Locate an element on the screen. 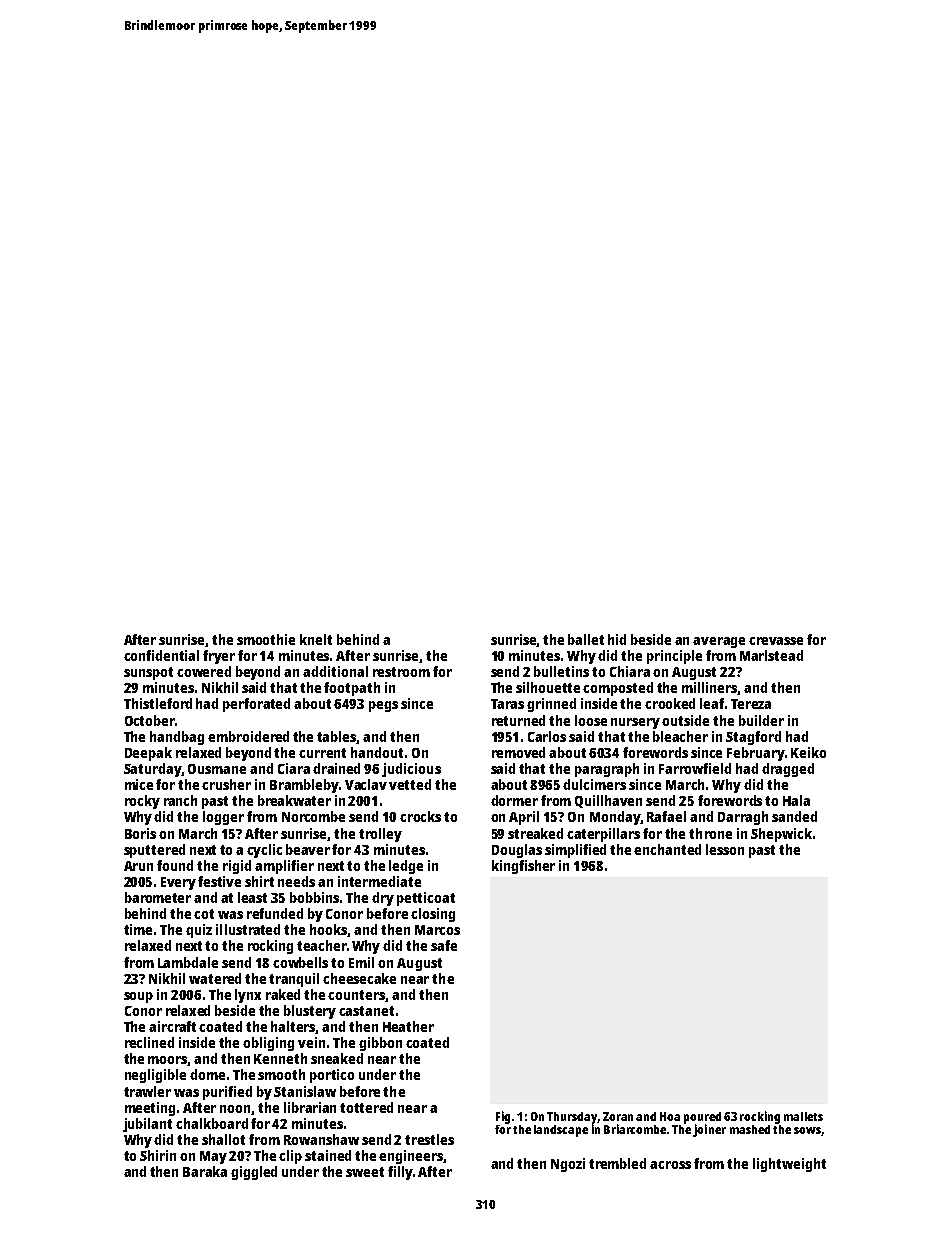  dragged is located at coordinates (788, 770).
